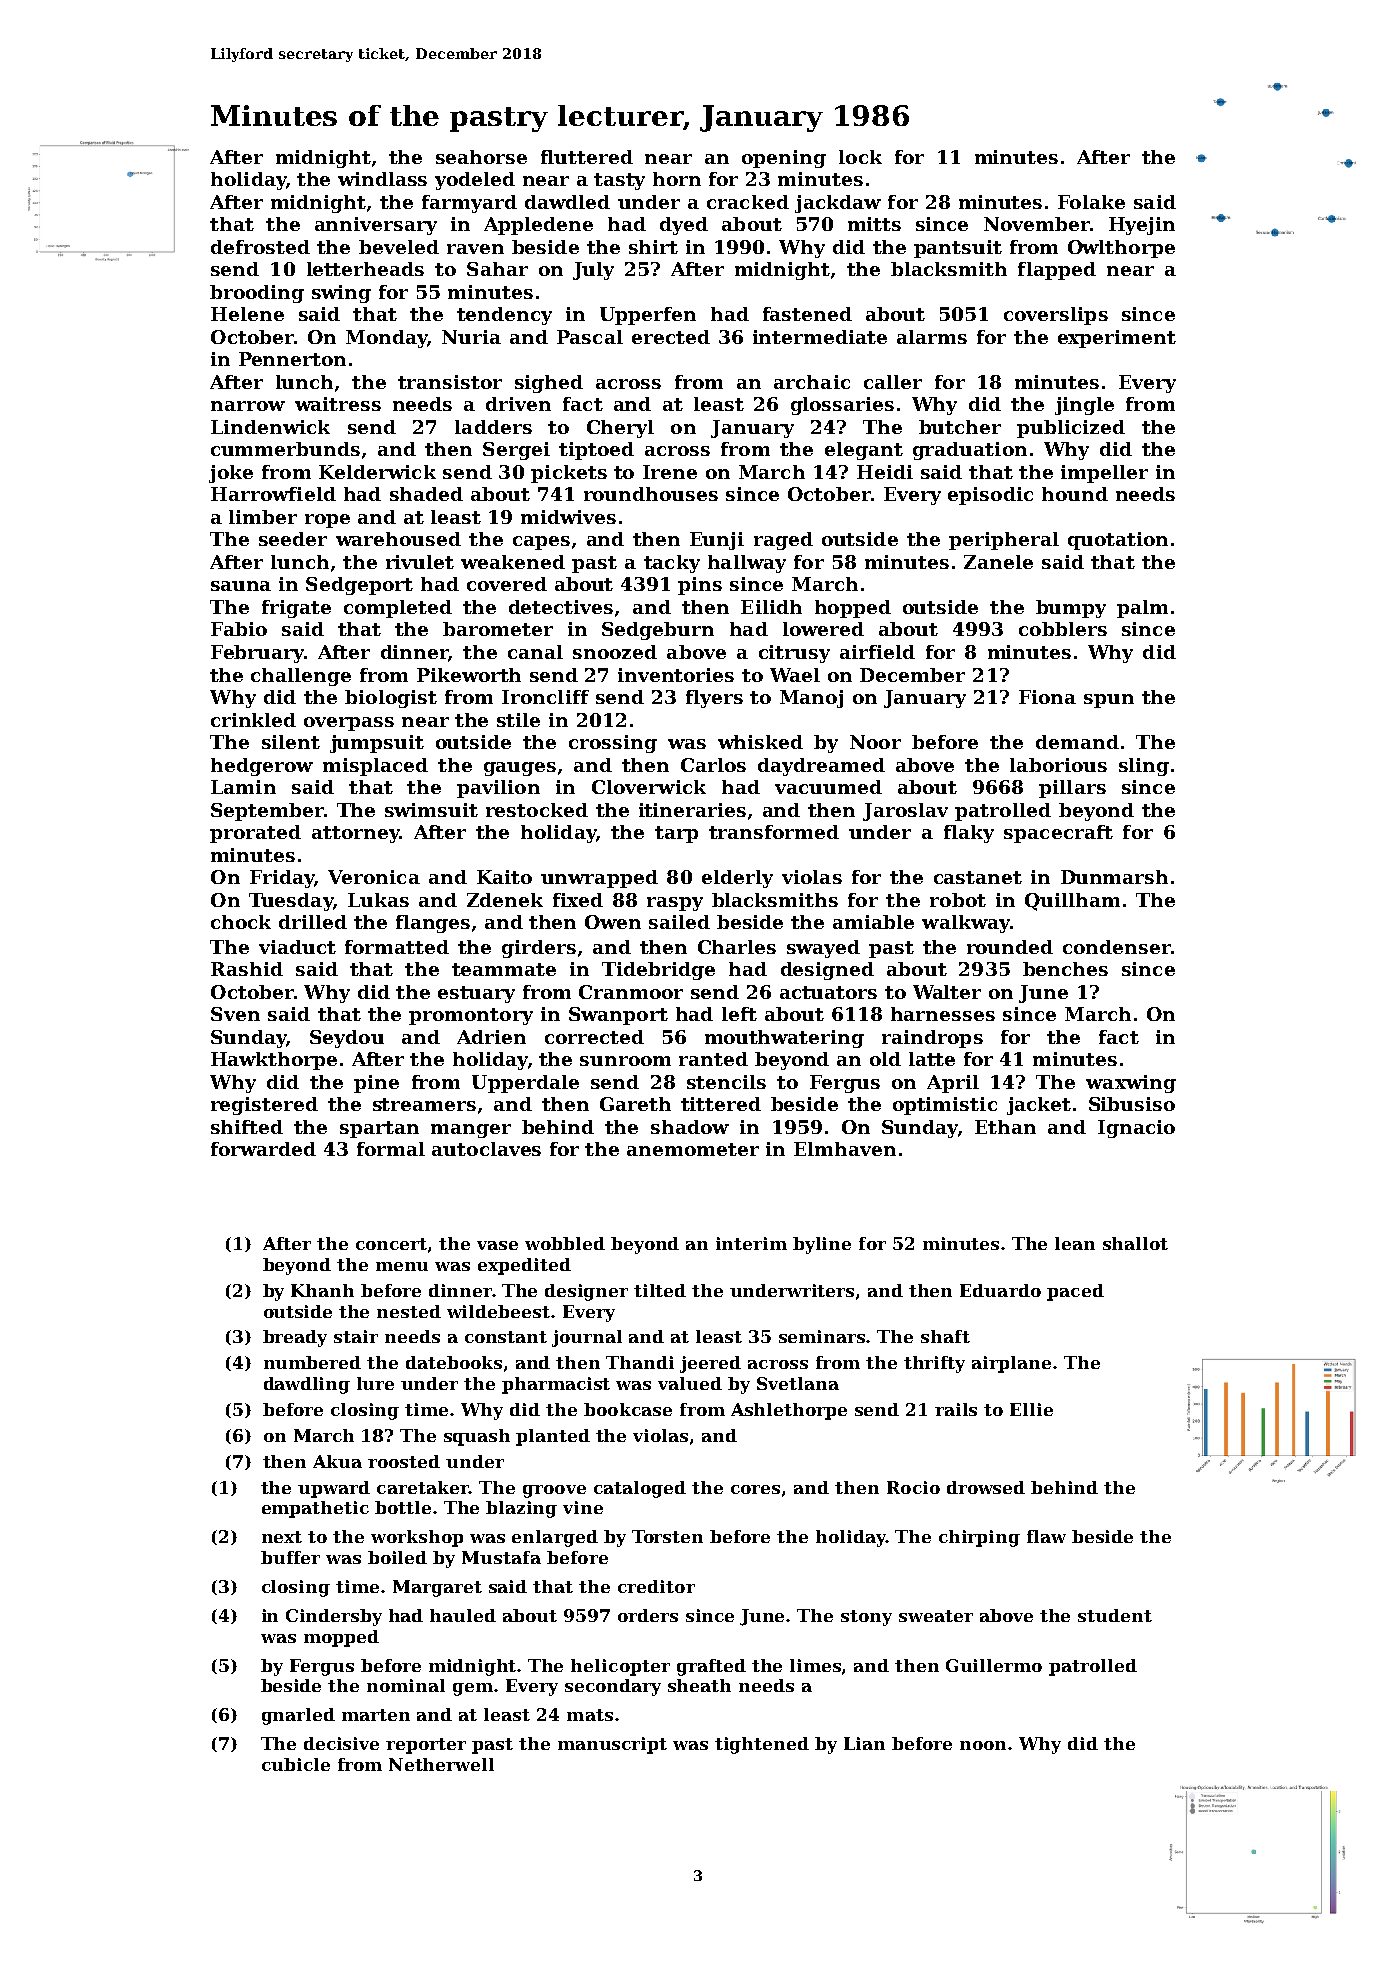 The width and height of the screenshot is (1386, 1969). I want to click on gem, so click(473, 1689).
